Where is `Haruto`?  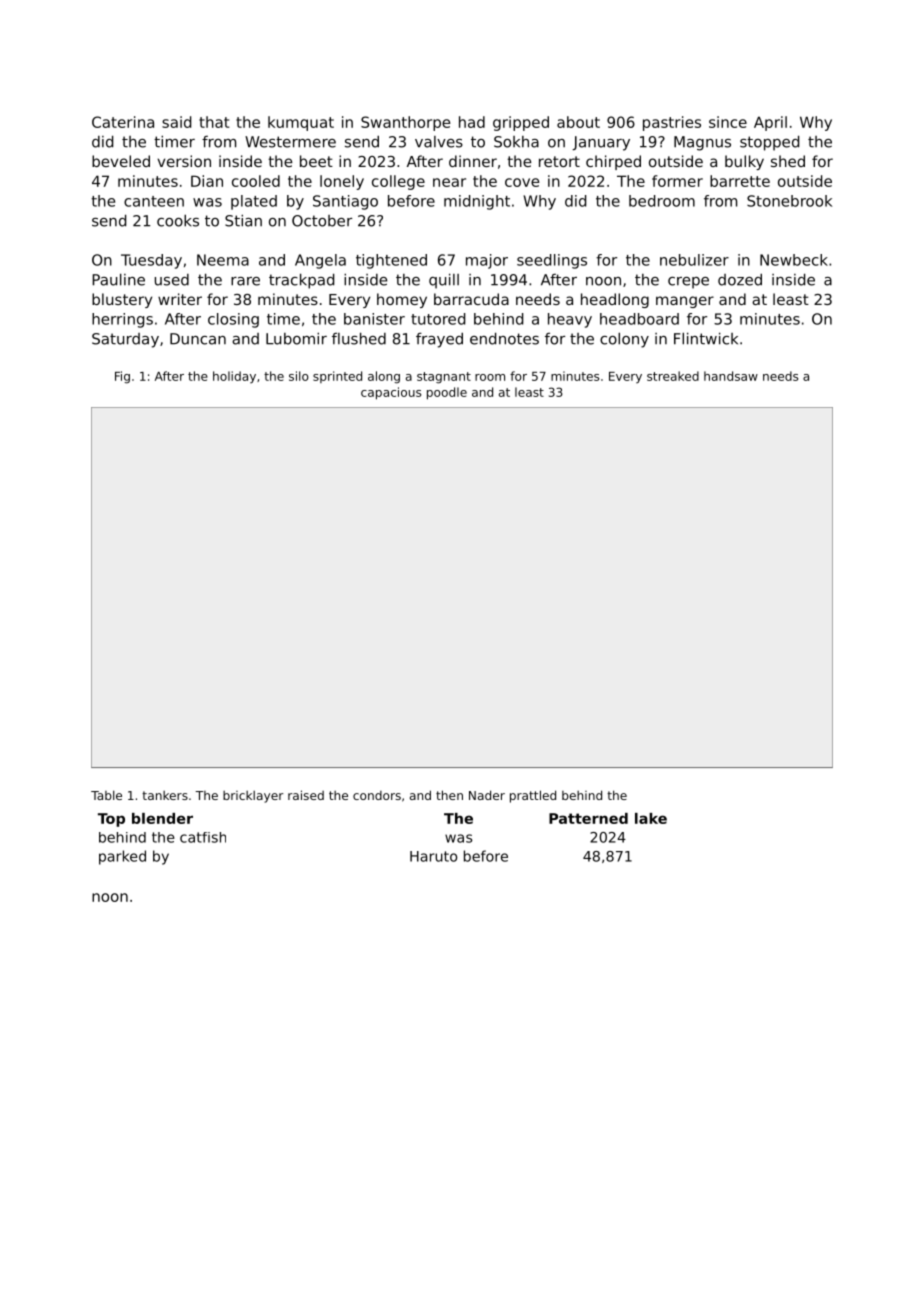
Haruto is located at coordinates (433, 856).
